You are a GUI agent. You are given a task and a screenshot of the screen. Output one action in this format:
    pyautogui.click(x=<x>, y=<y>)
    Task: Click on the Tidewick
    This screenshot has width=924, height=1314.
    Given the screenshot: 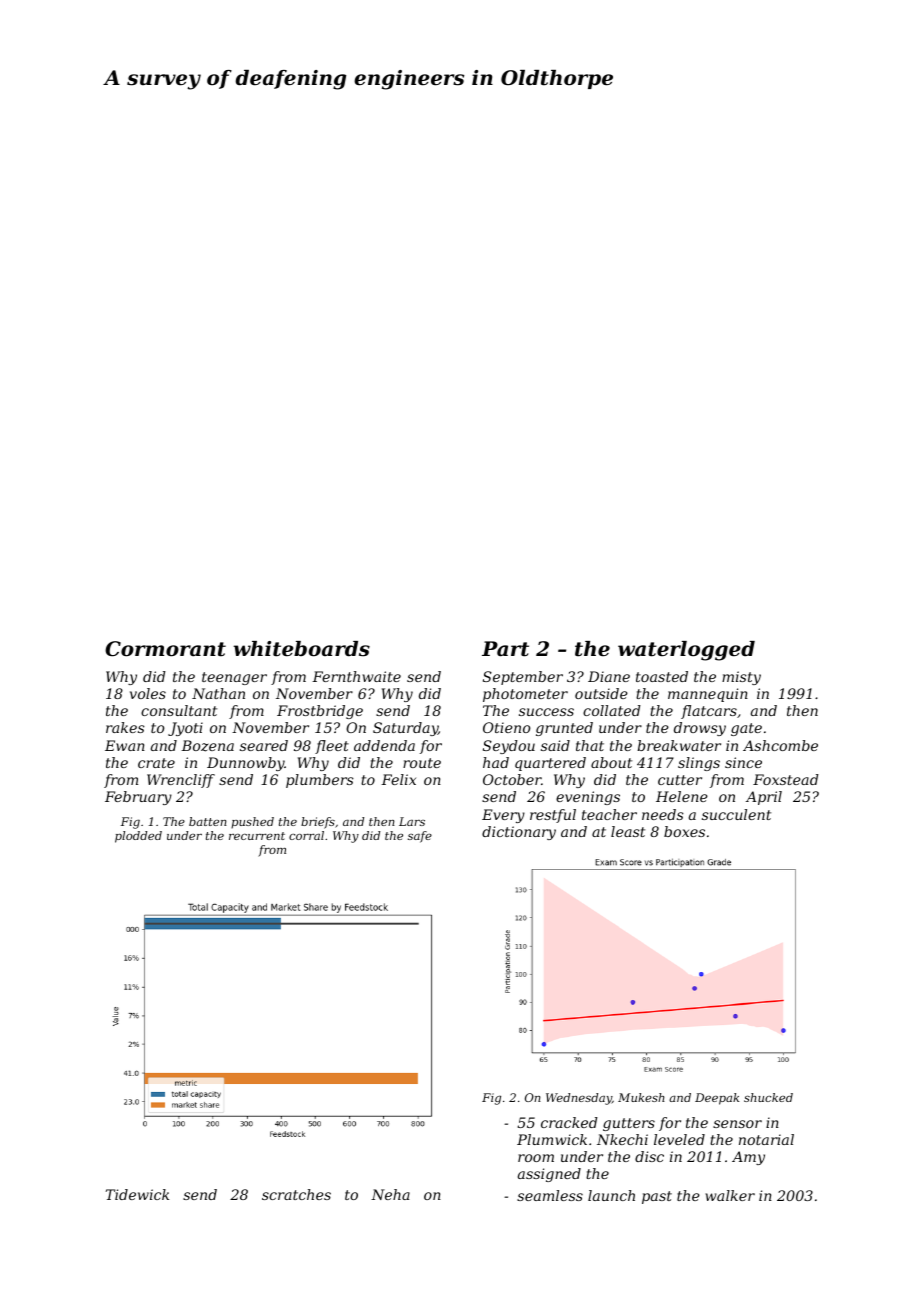 What is the action you would take?
    pyautogui.click(x=137, y=1194)
